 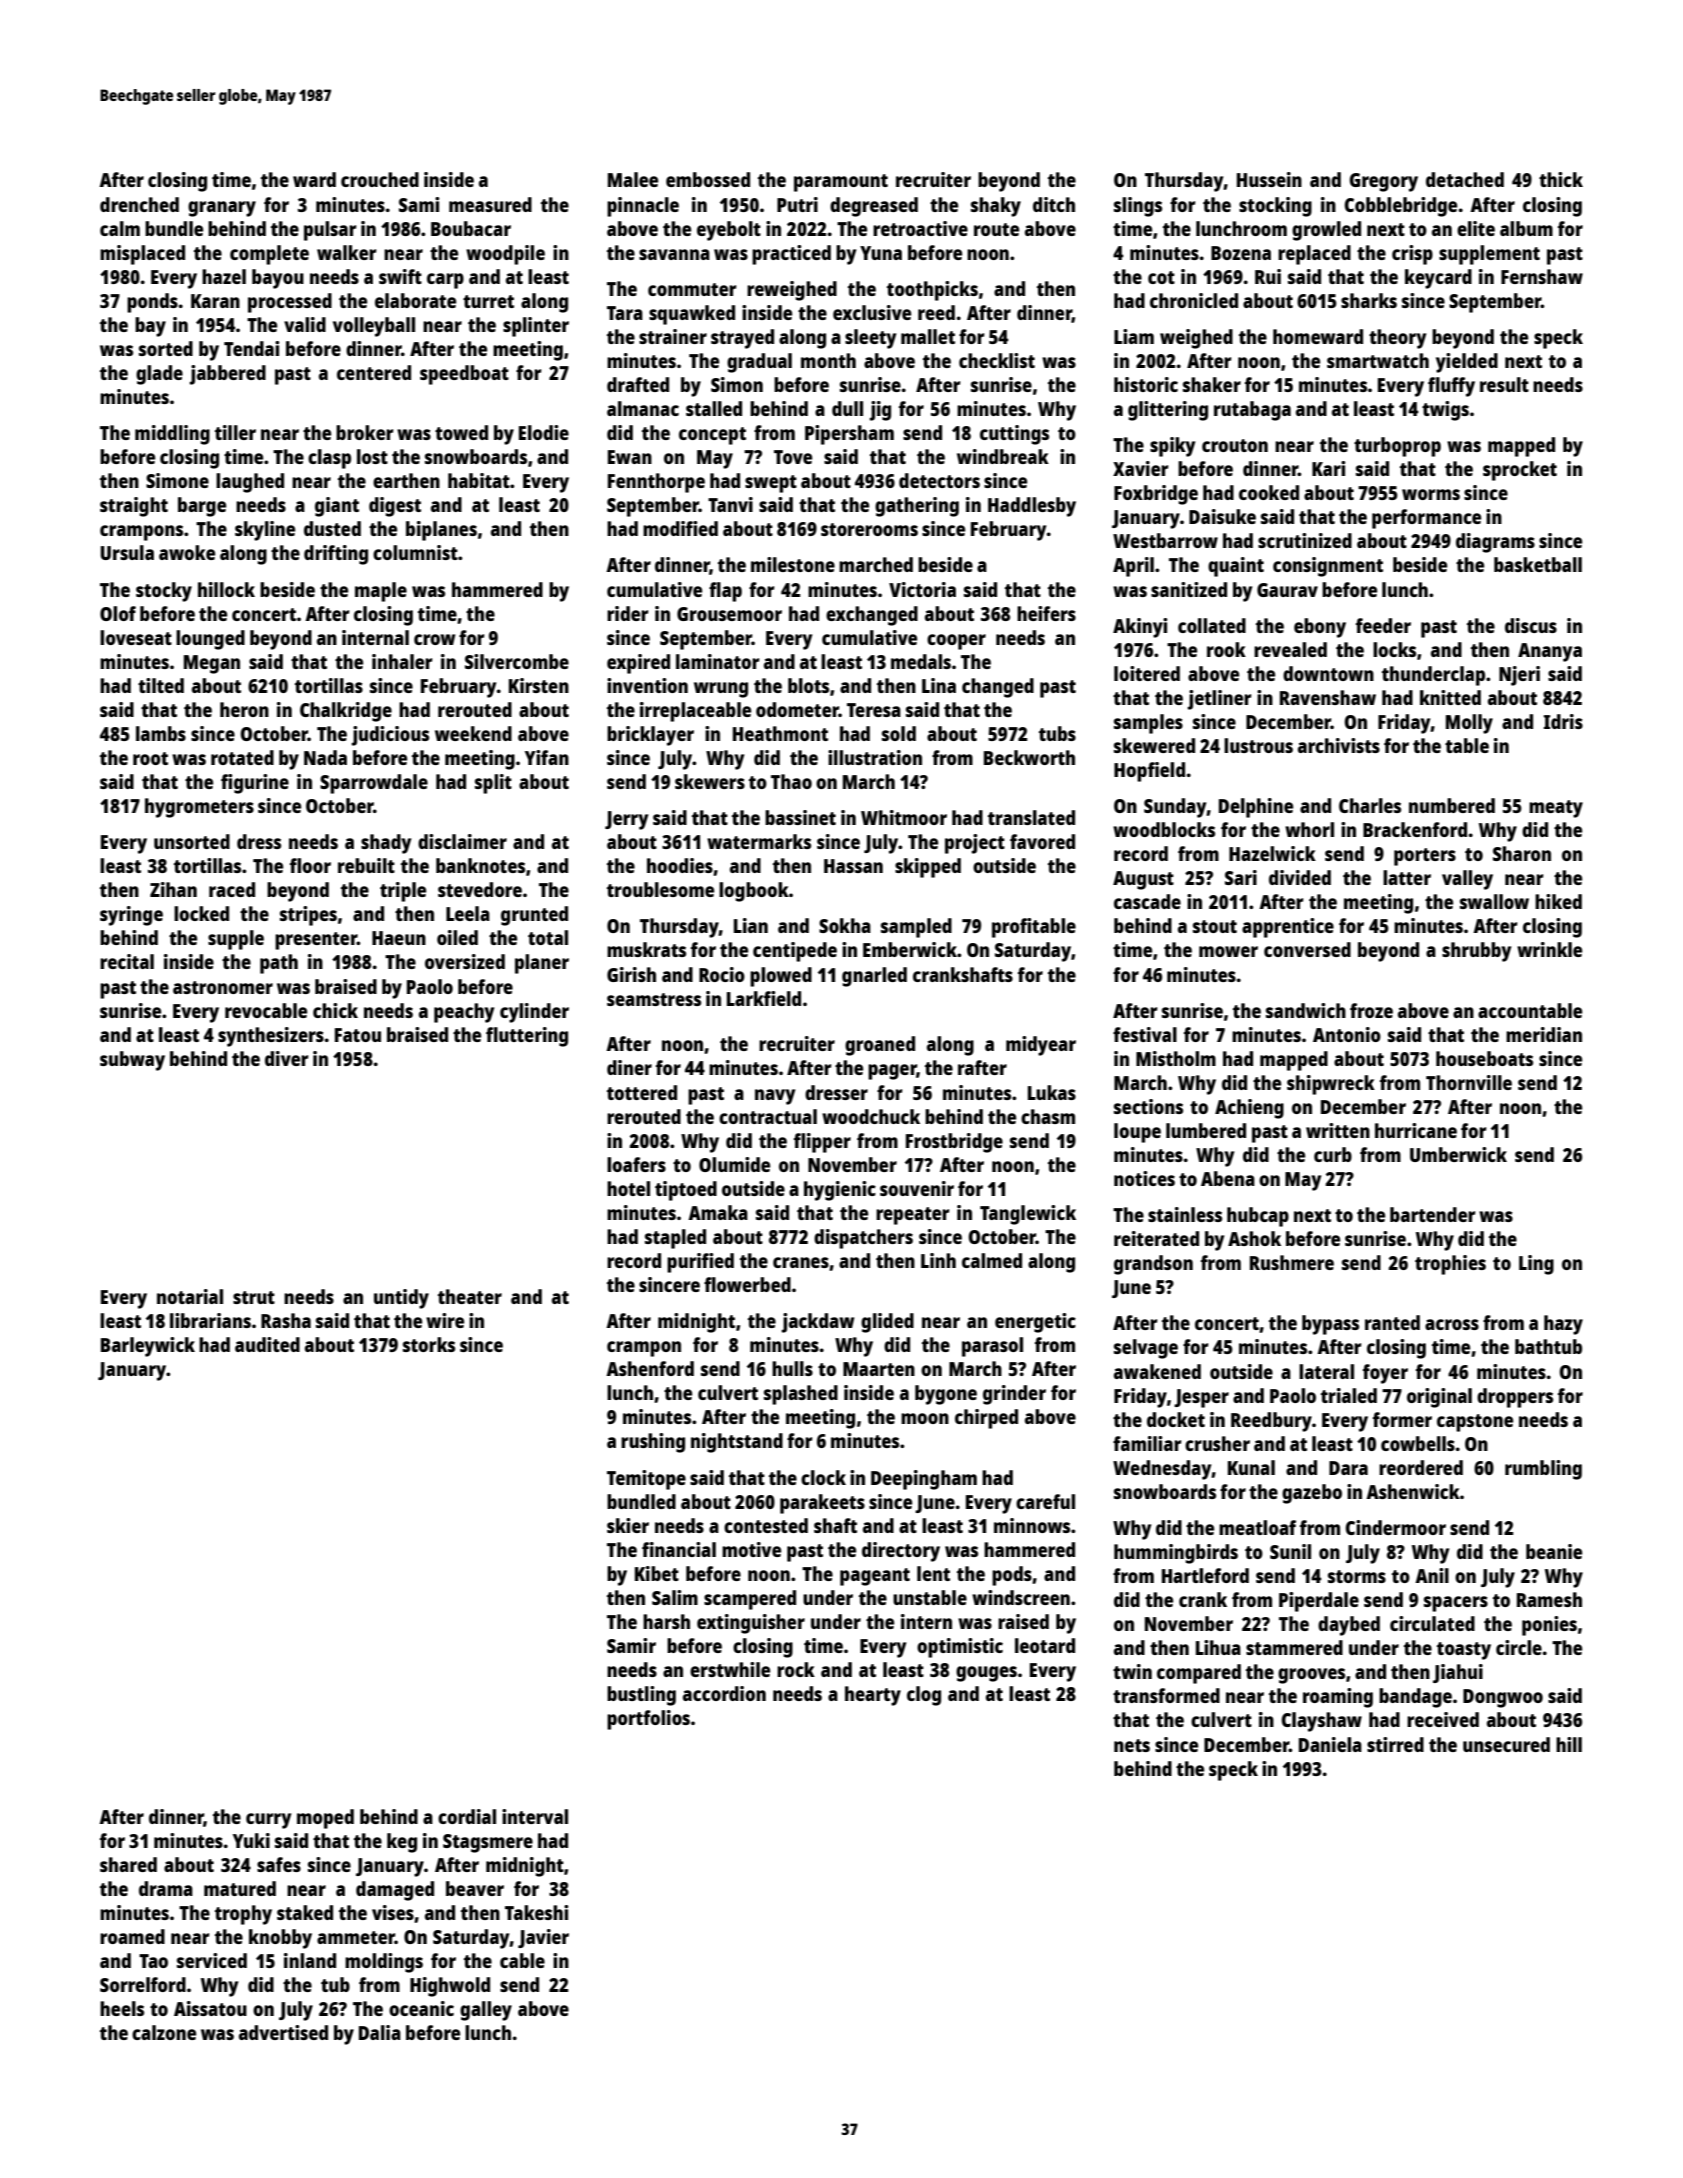 What do you see at coordinates (730, 504) in the page?
I see `Tanvi` at bounding box center [730, 504].
